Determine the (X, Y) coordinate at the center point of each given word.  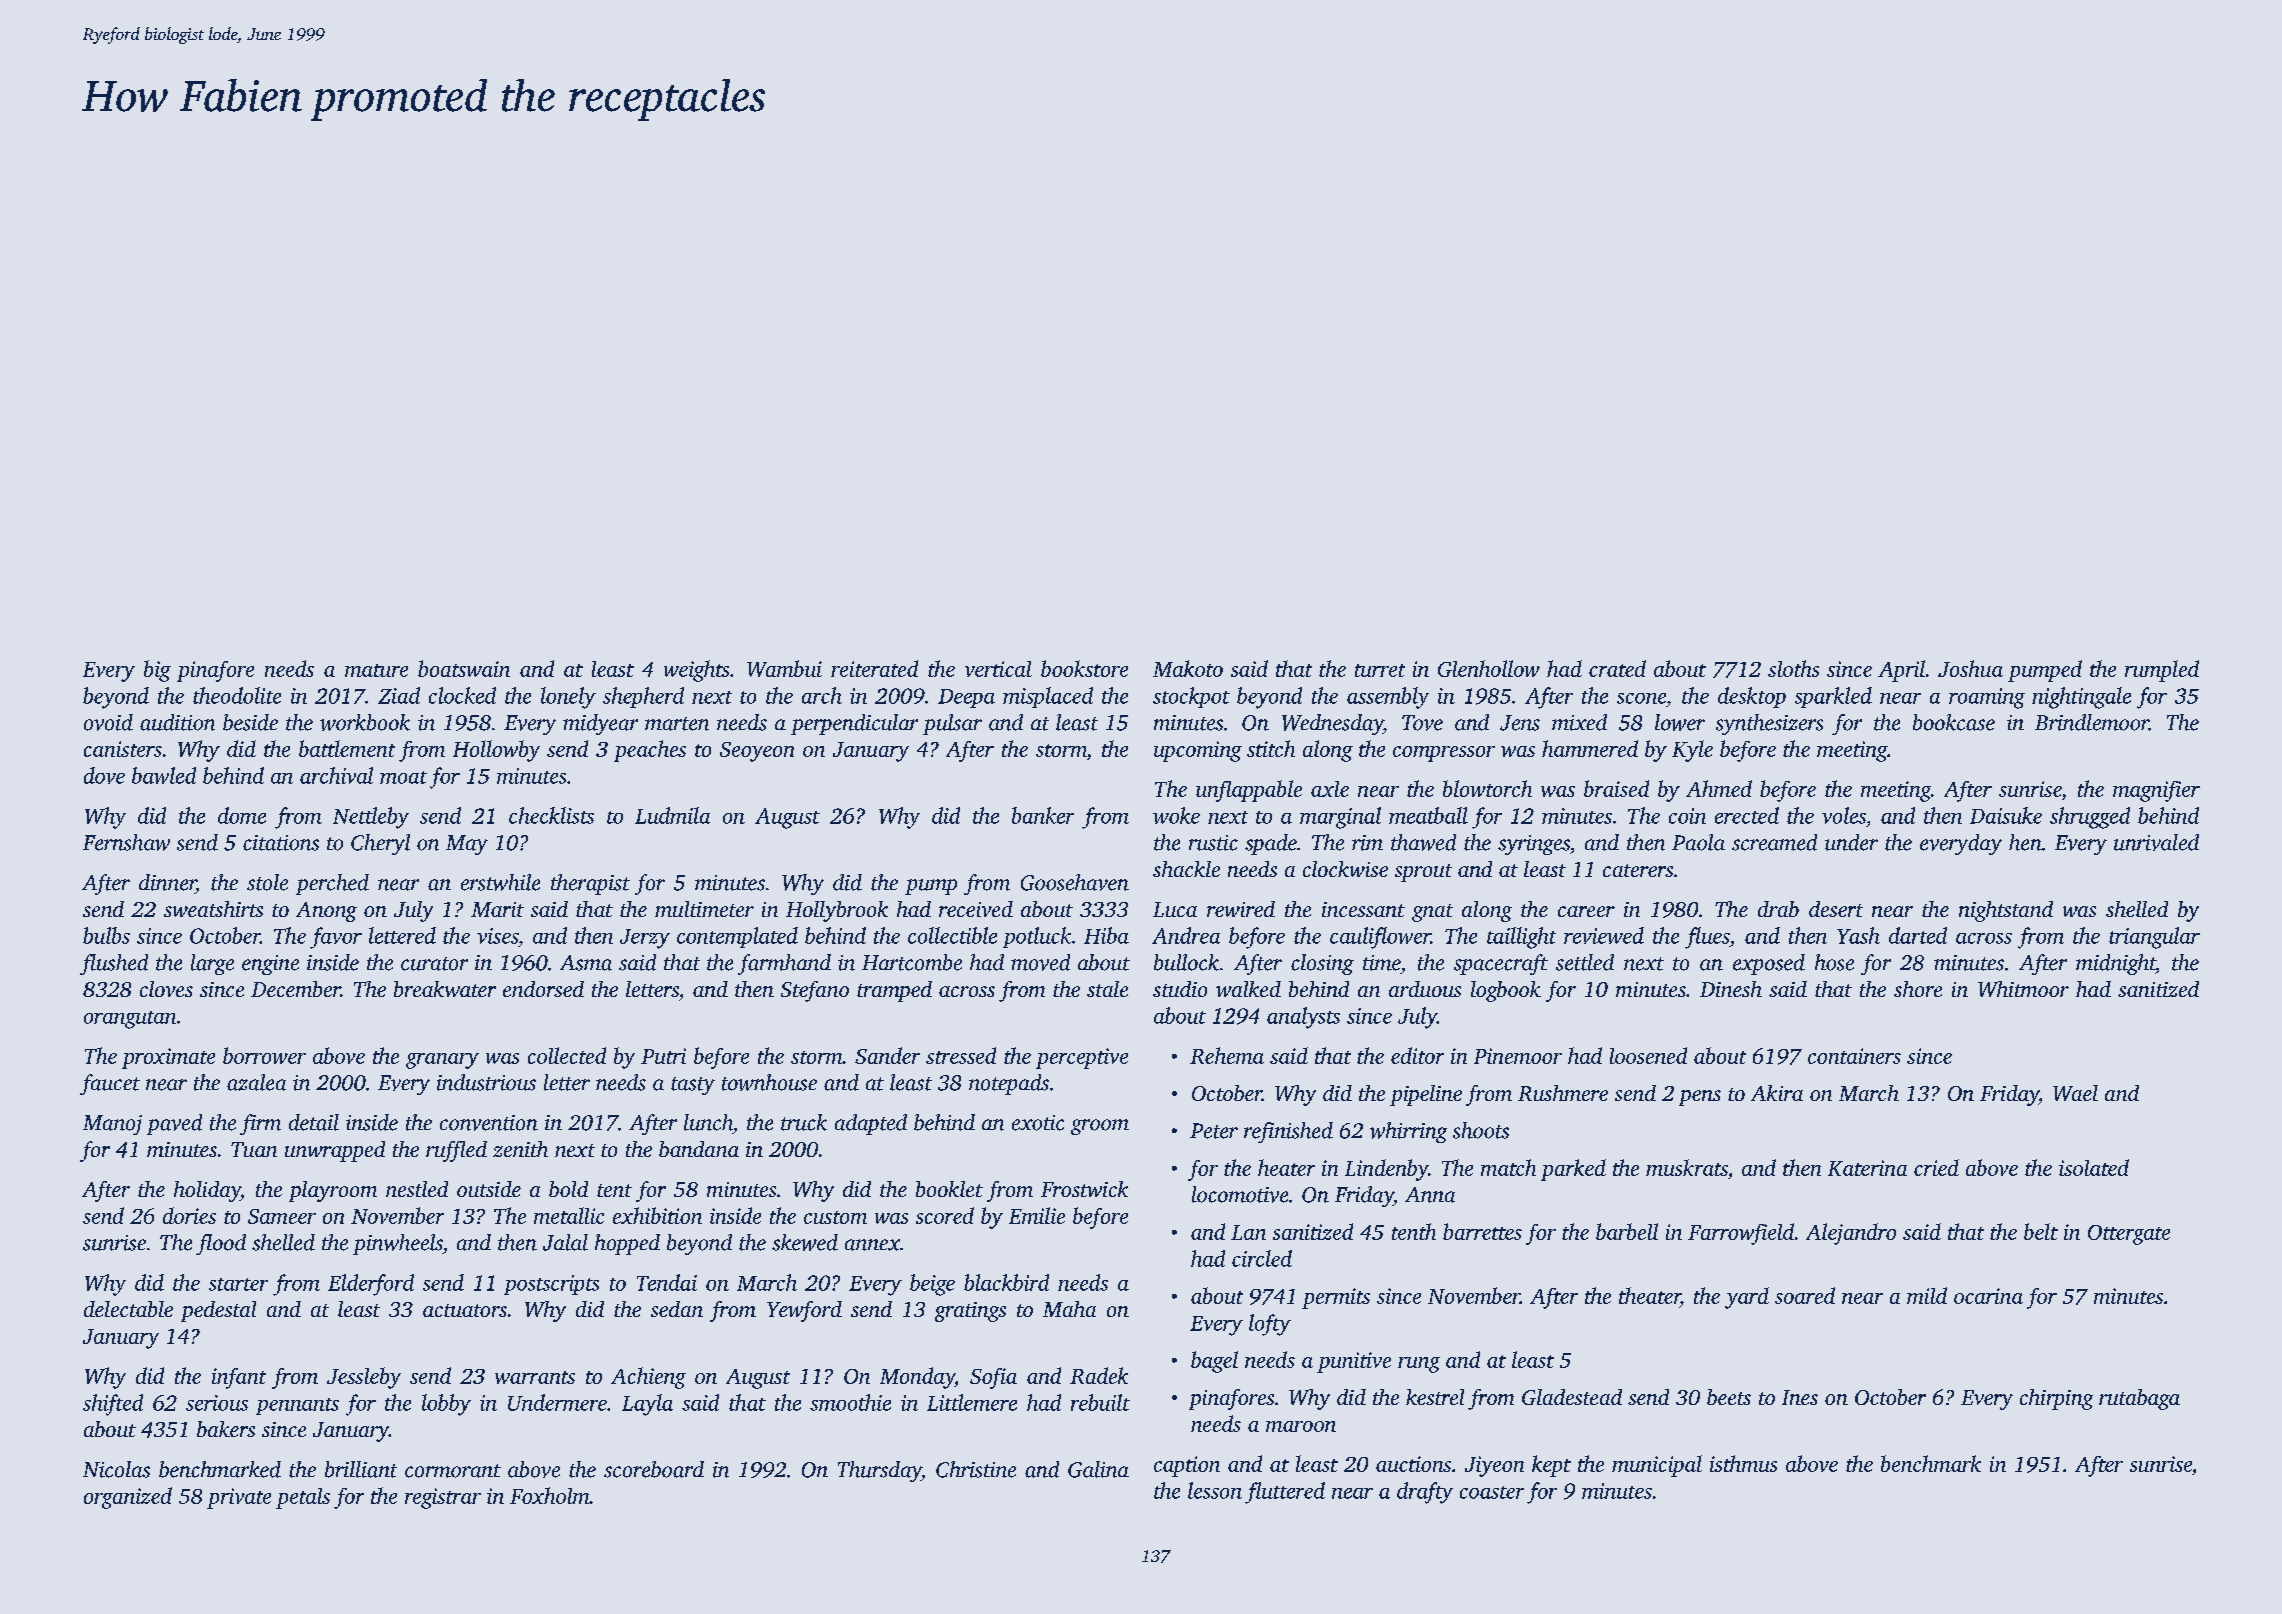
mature (376, 670)
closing (1322, 964)
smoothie (850, 1402)
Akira (1777, 1093)
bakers (226, 1429)
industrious (486, 1082)
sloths (1793, 668)
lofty (1270, 1325)
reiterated (874, 668)
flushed (114, 964)
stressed (961, 1055)
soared (1805, 1295)
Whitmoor (2023, 989)
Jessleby (364, 1378)
